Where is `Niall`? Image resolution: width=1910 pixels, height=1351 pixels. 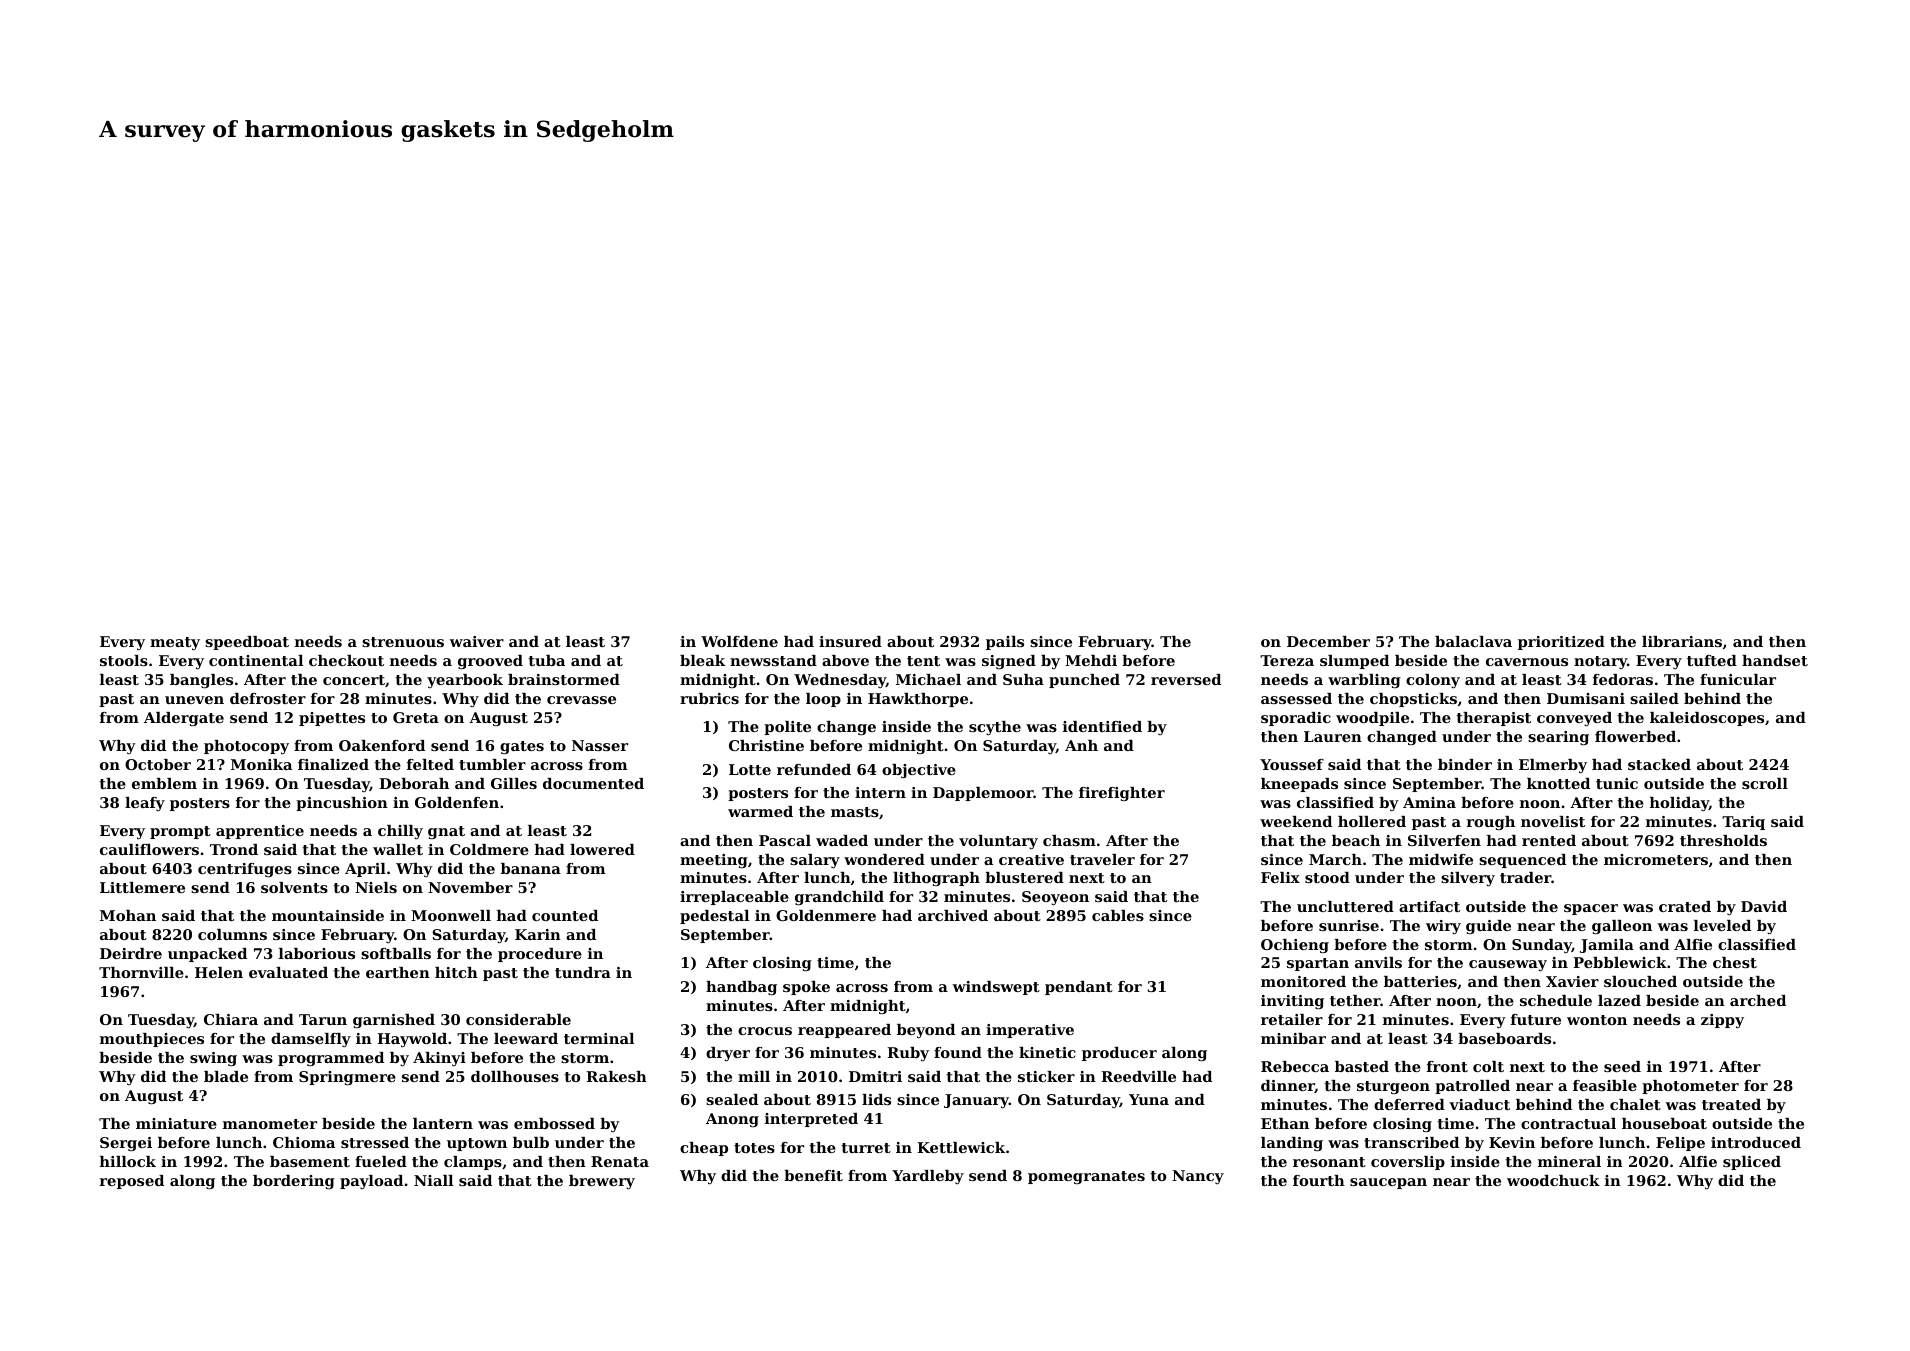 Niall is located at coordinates (433, 1180).
